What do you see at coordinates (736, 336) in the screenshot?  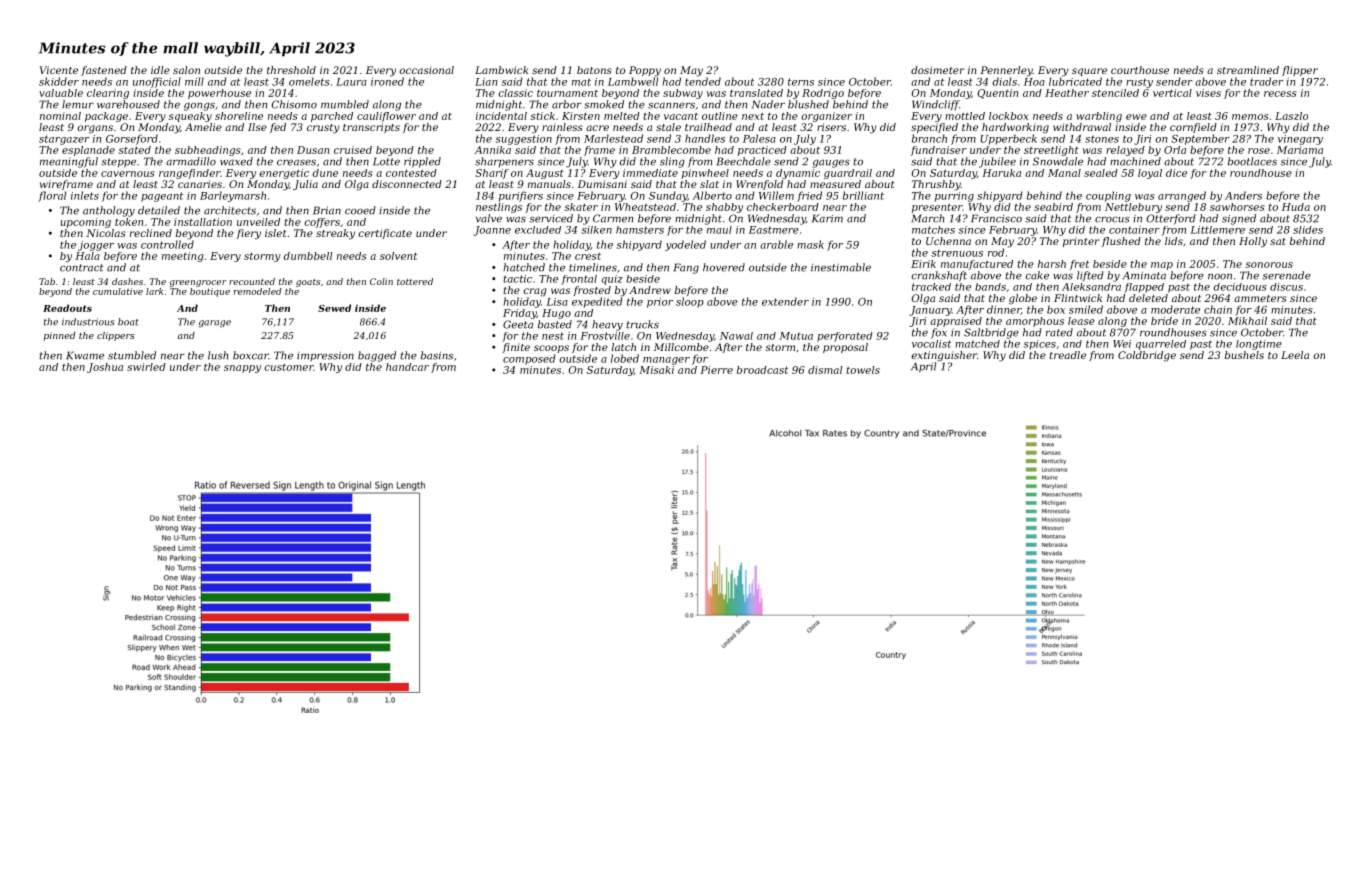 I see `Nawal` at bounding box center [736, 336].
